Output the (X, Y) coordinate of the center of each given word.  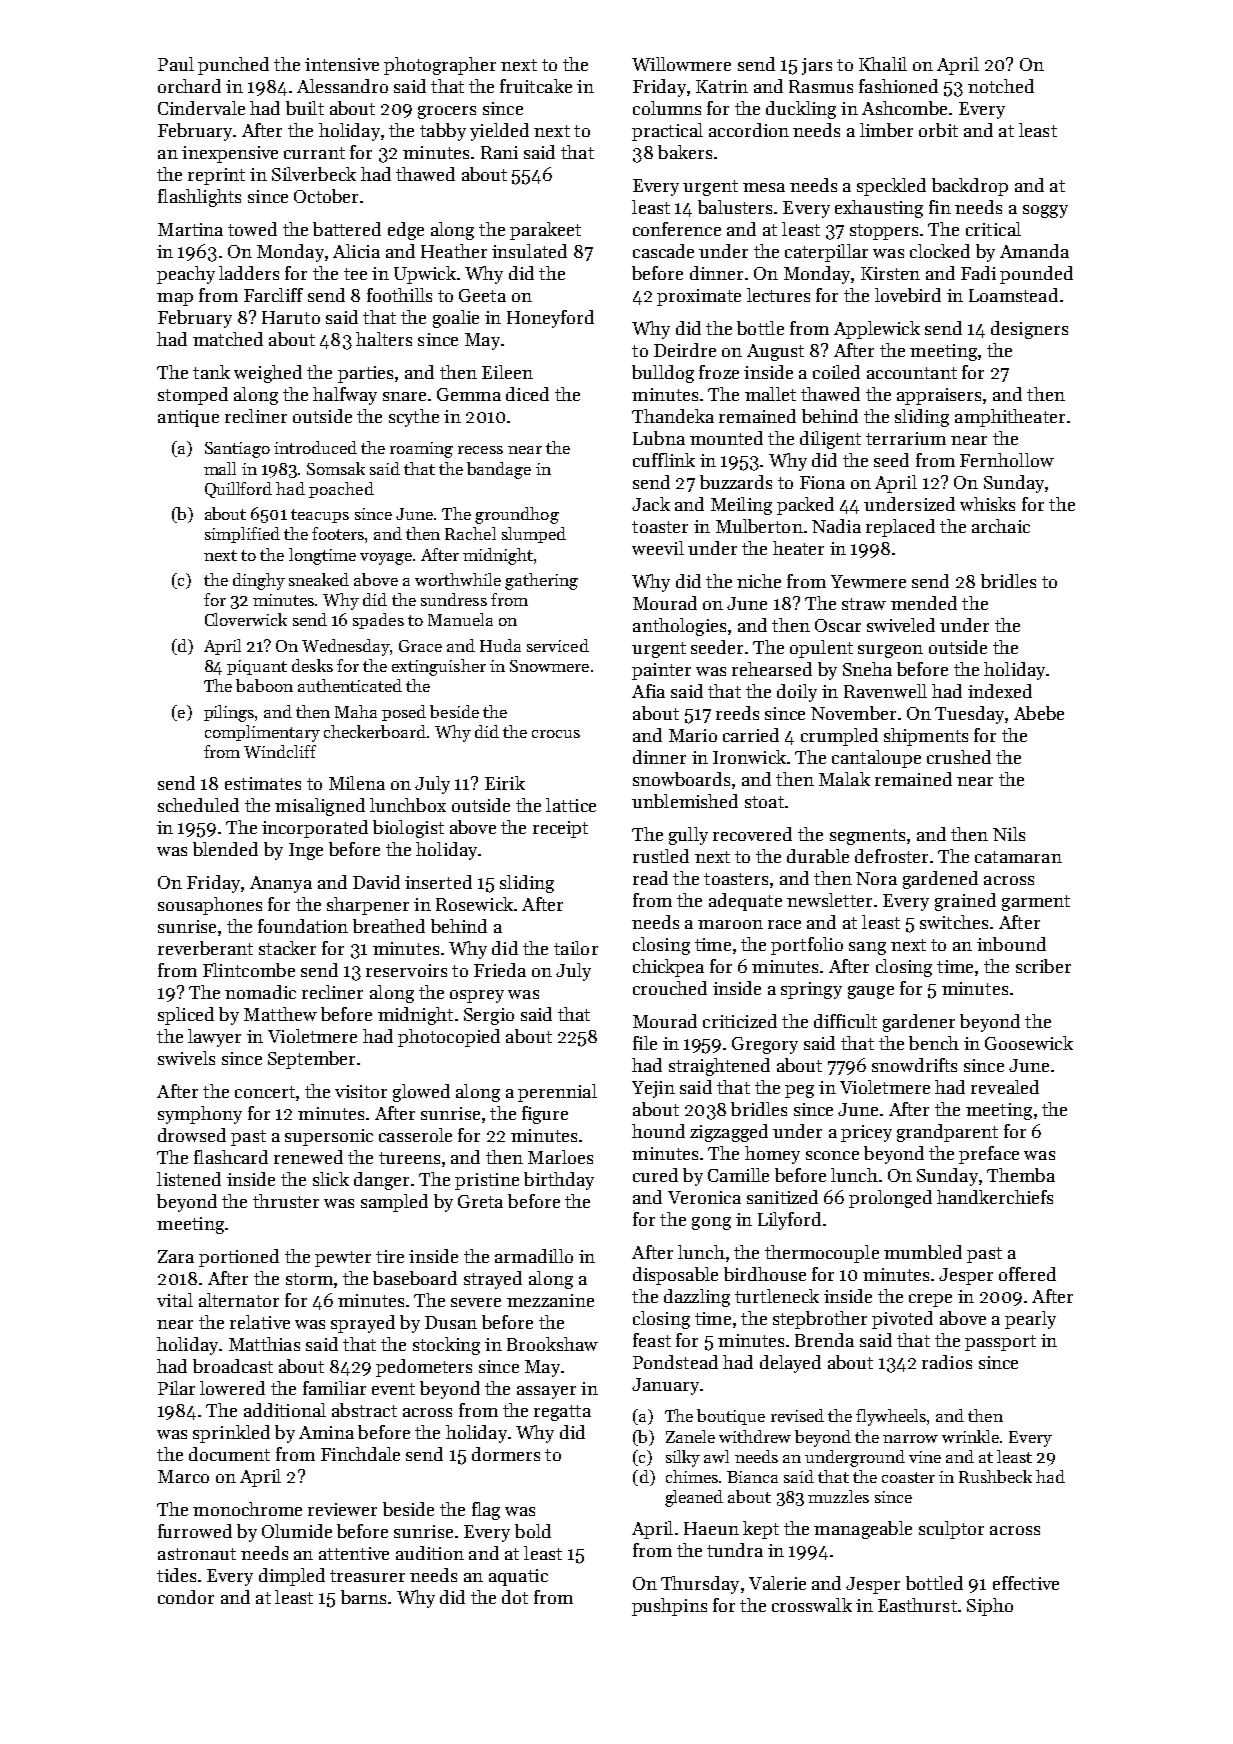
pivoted (902, 1320)
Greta (480, 1201)
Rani (499, 152)
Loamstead (1013, 295)
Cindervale (201, 108)
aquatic (518, 1577)
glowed (421, 1093)
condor (186, 1597)
